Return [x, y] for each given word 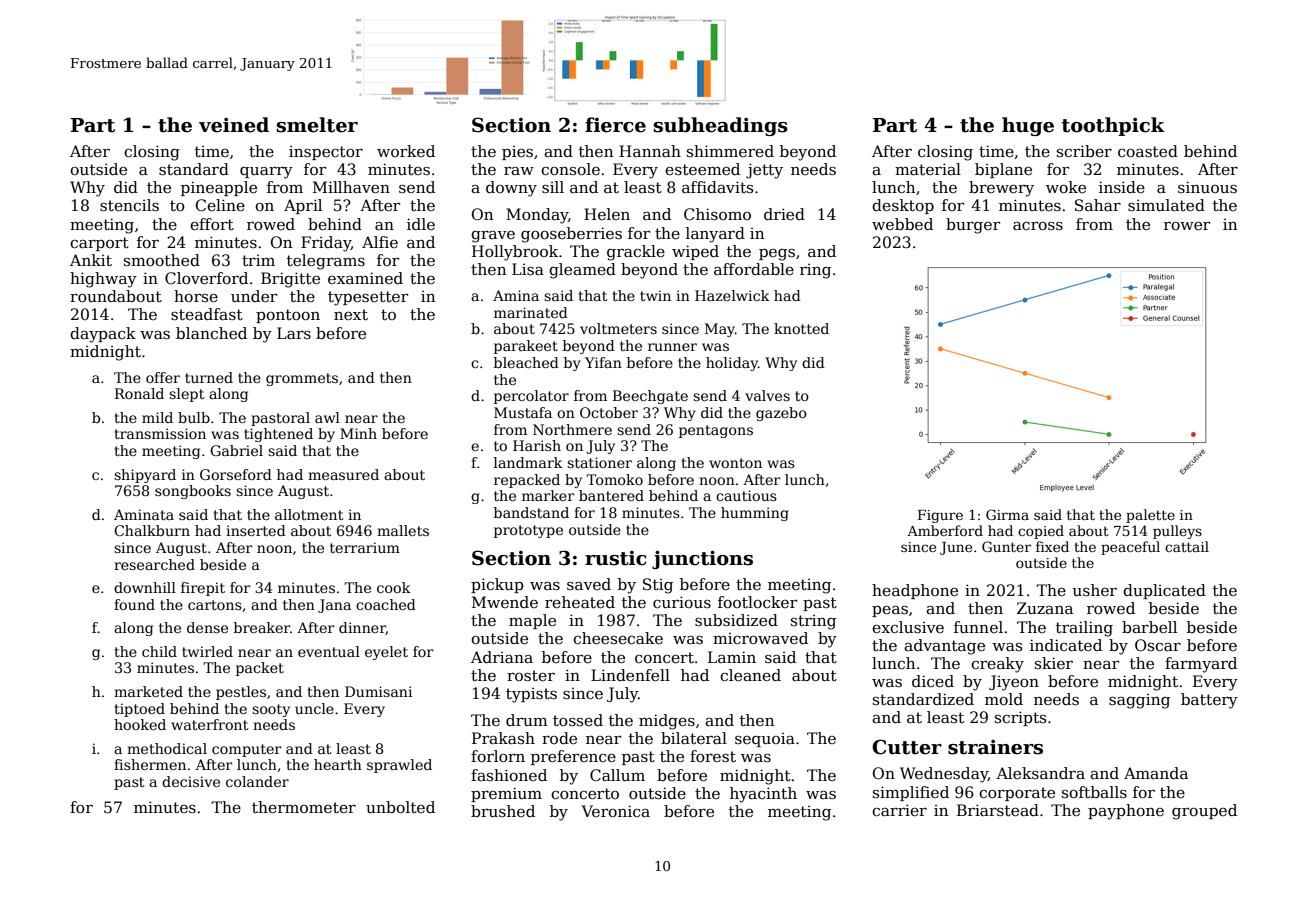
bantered [611, 495]
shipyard [145, 476]
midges [667, 722]
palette [1150, 516]
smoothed [162, 260]
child [159, 651]
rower [1187, 226]
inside [1122, 187]
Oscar [1158, 645]
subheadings [721, 126]
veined [234, 125]
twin [655, 295]
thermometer [304, 807]
